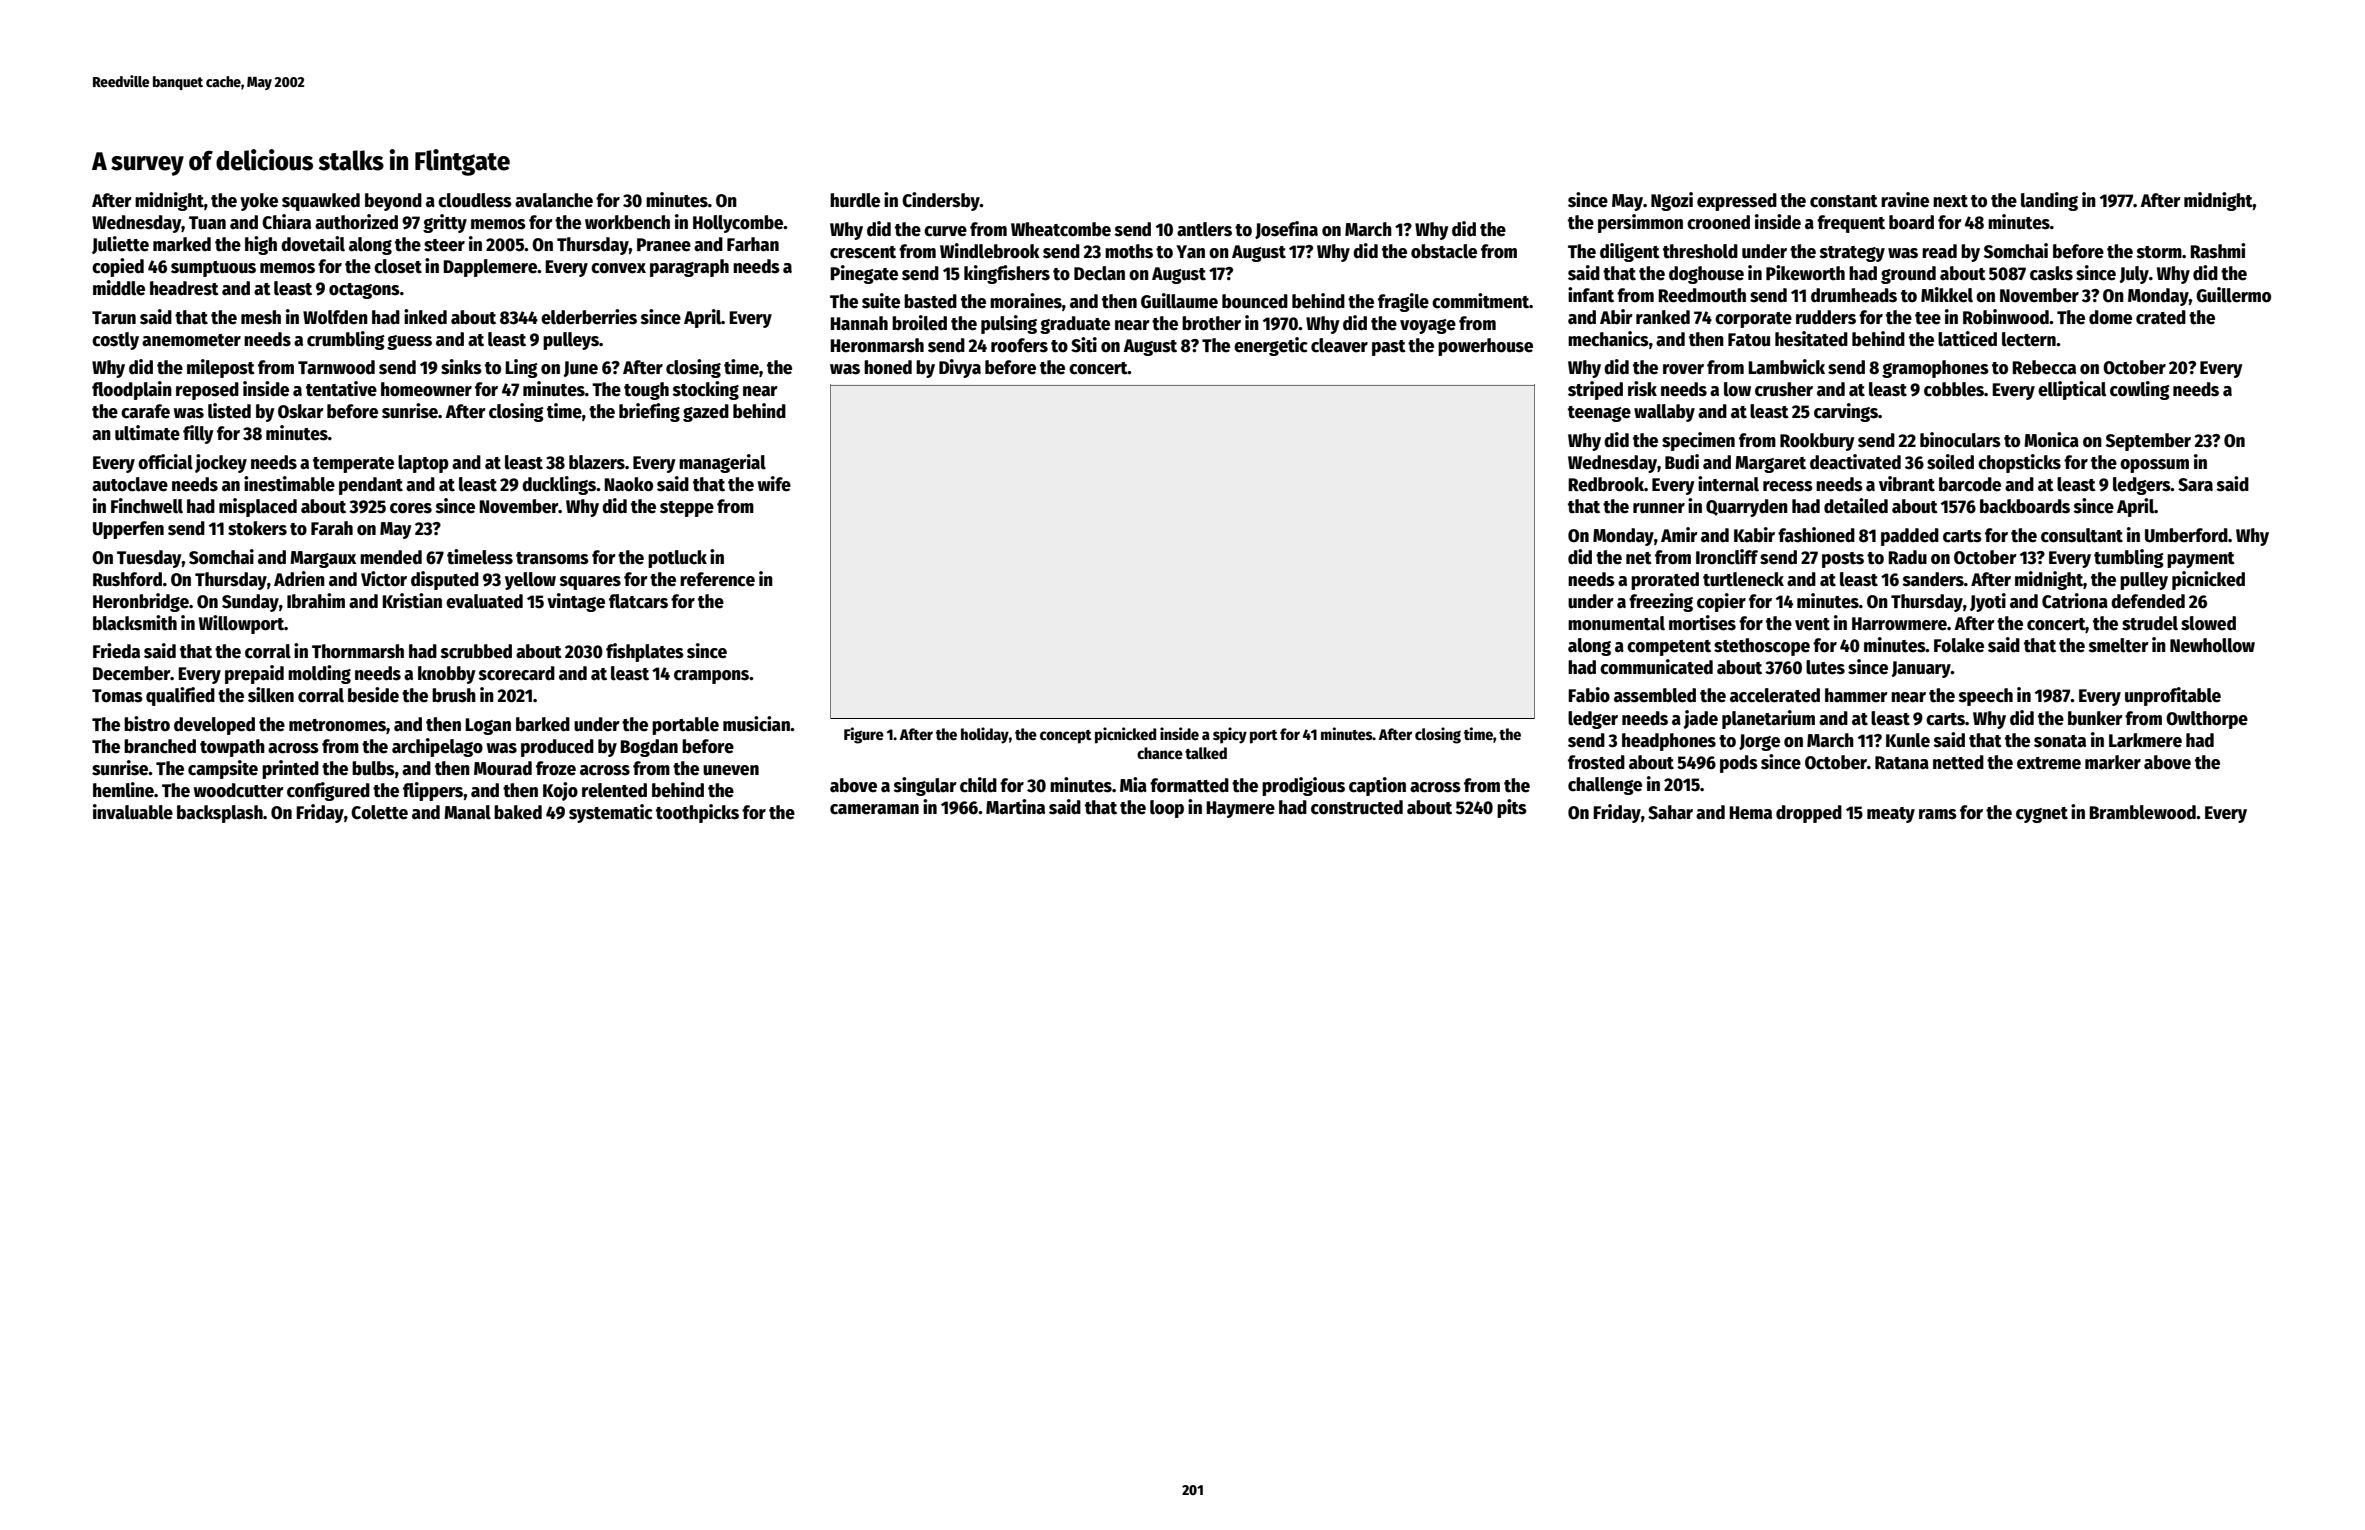  Describe the element at coordinates (1672, 201) in the screenshot. I see `Ngozi` at that location.
